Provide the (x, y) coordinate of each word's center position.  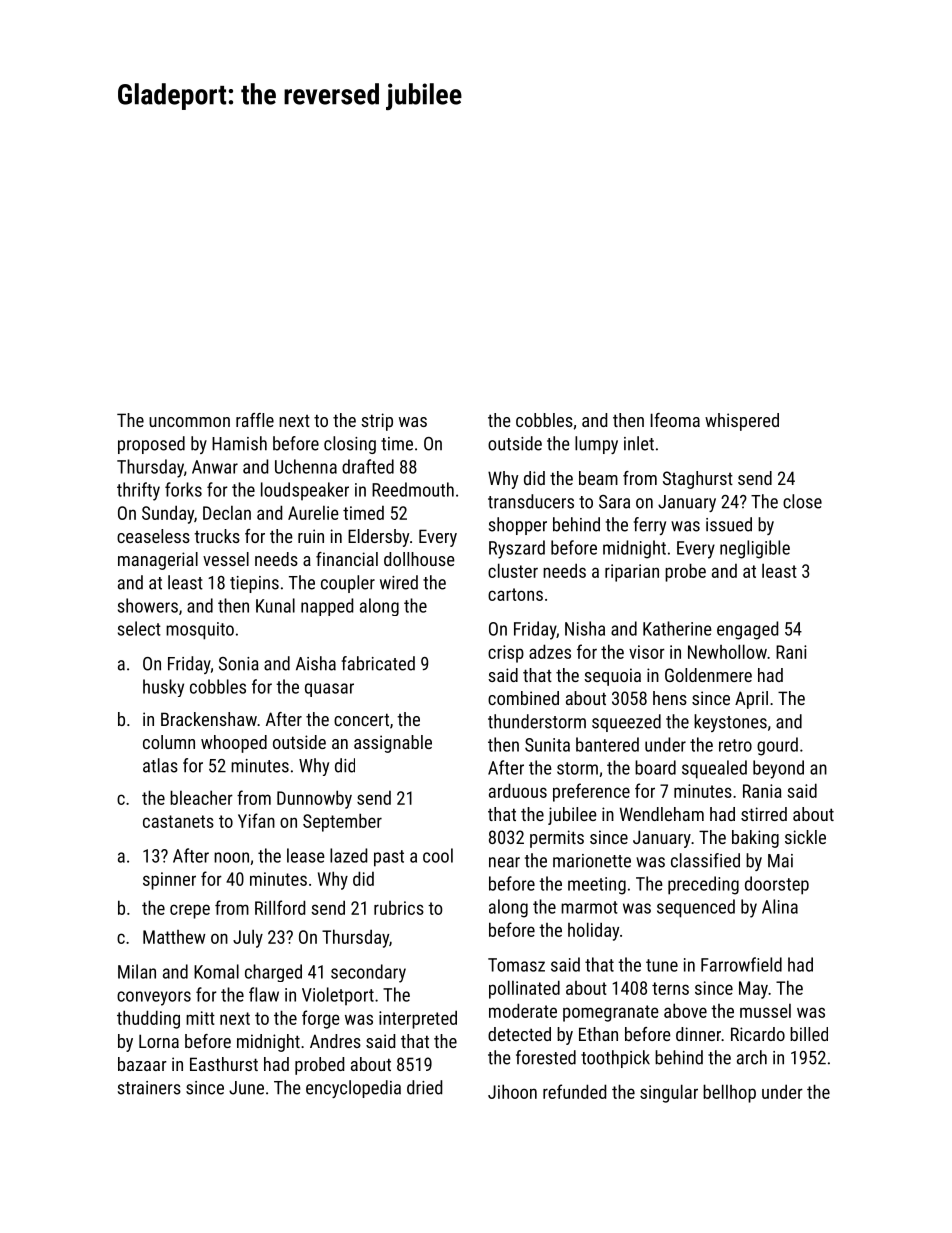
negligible (755, 549)
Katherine (677, 628)
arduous (518, 790)
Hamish (239, 443)
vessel (226, 559)
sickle (805, 837)
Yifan (256, 820)
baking (755, 839)
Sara (614, 502)
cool (438, 855)
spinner (169, 881)
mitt (200, 1018)
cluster (513, 570)
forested (546, 1057)
